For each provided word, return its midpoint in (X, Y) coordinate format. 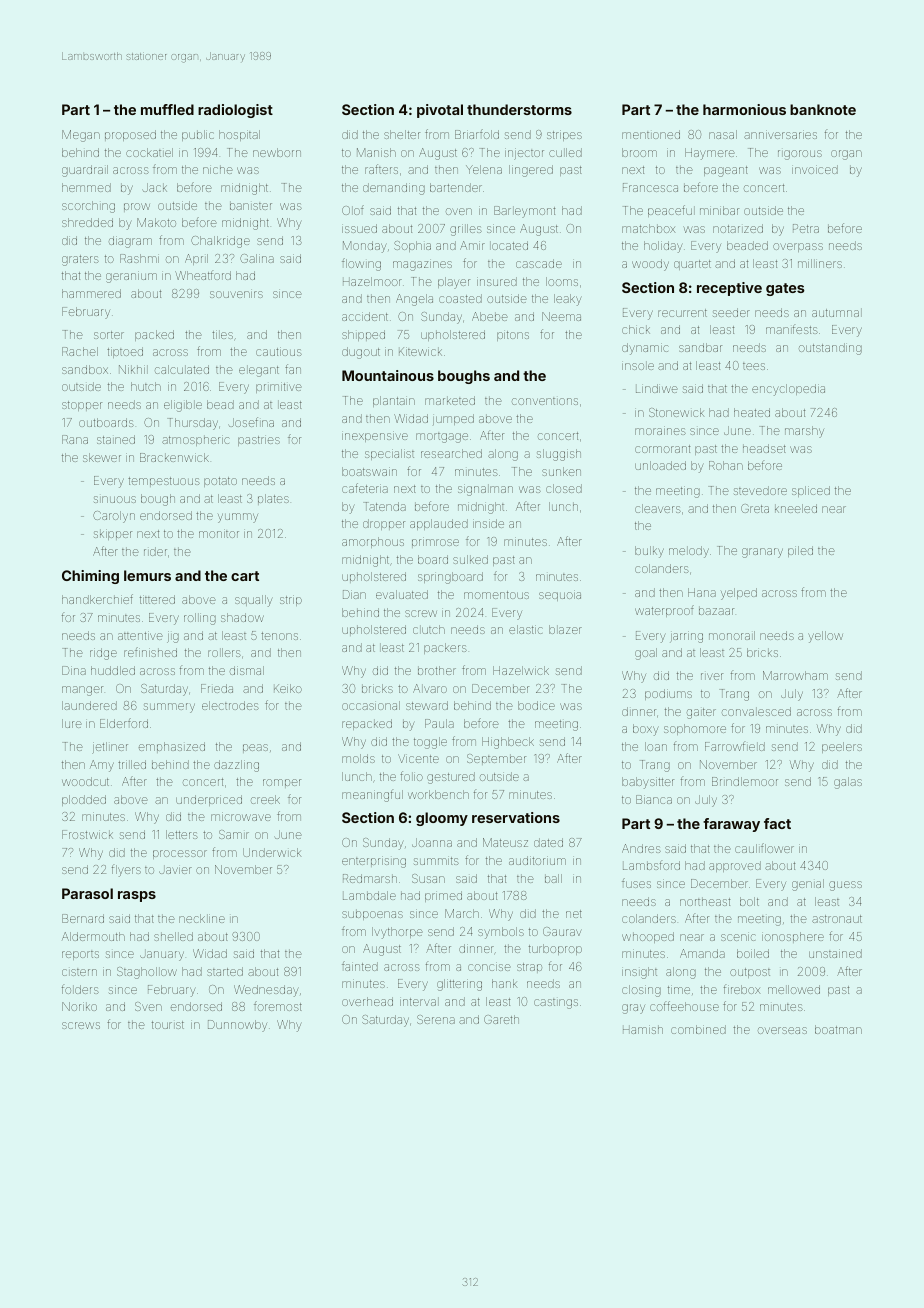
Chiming (90, 577)
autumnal (835, 313)
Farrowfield (735, 746)
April (196, 259)
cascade (539, 263)
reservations (516, 817)
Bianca (654, 799)
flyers (126, 871)
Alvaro (430, 688)
